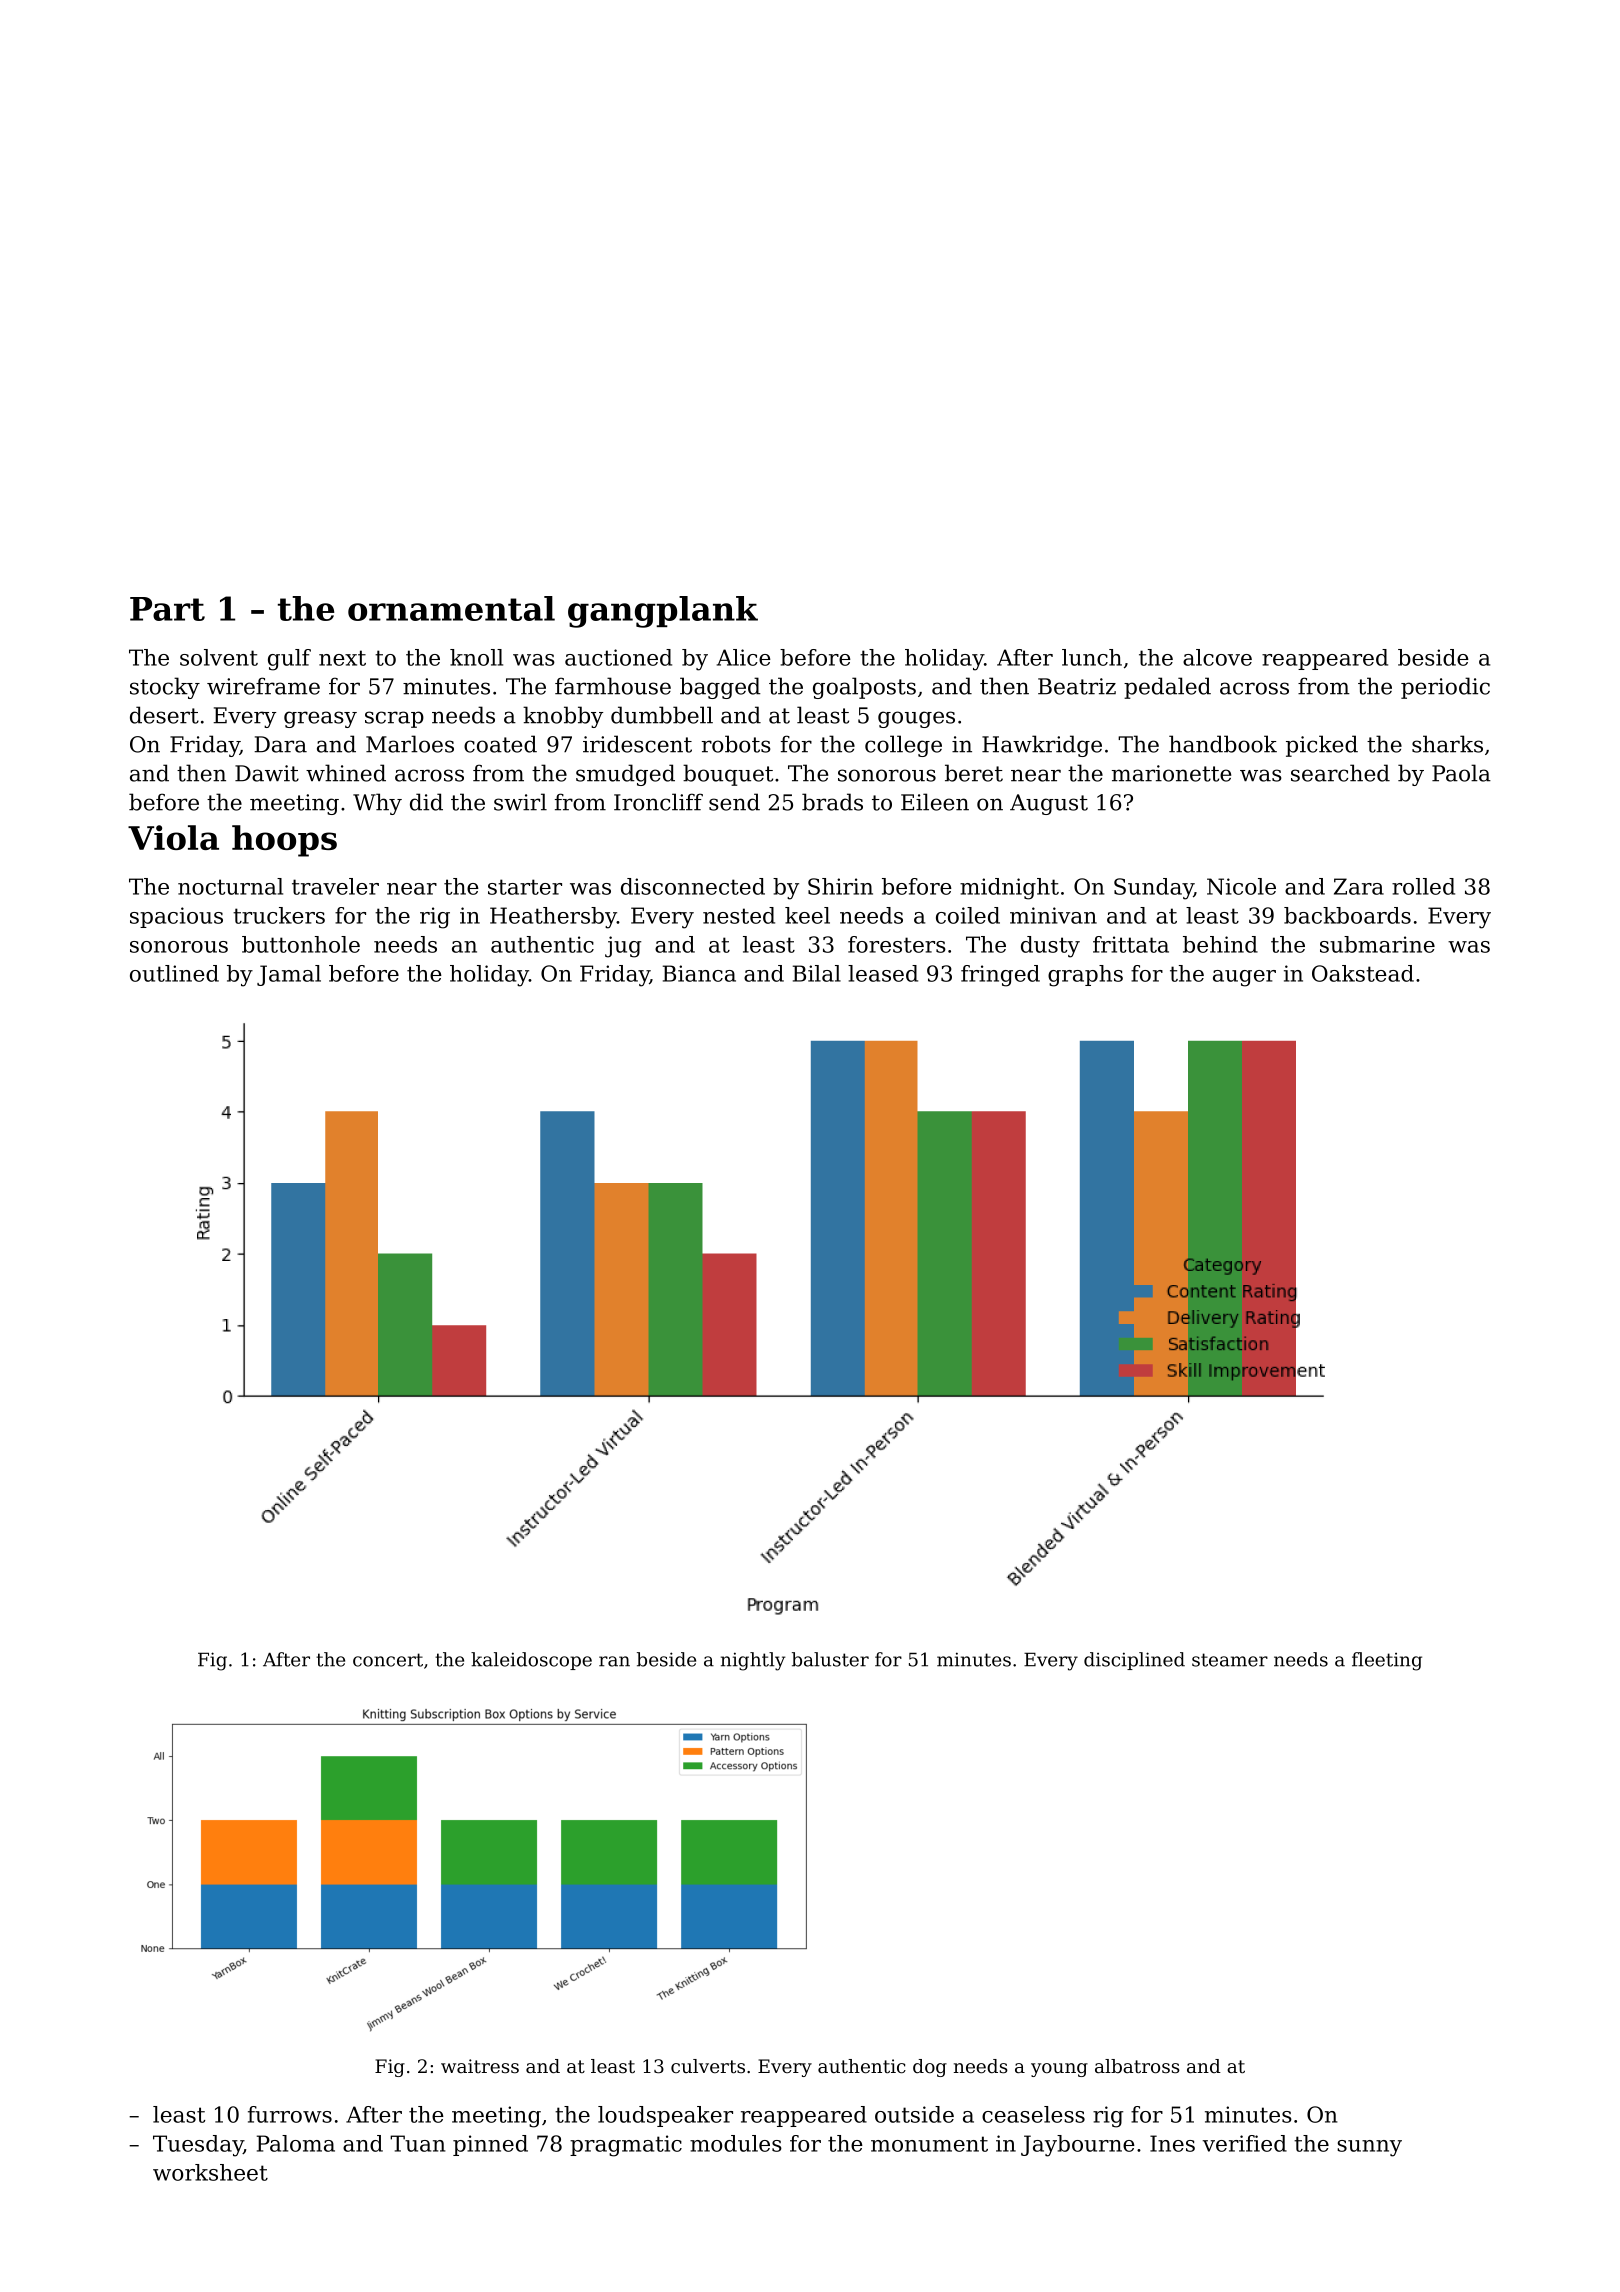 The width and height of the document is (1620, 2292). I want to click on concert, so click(388, 1660).
